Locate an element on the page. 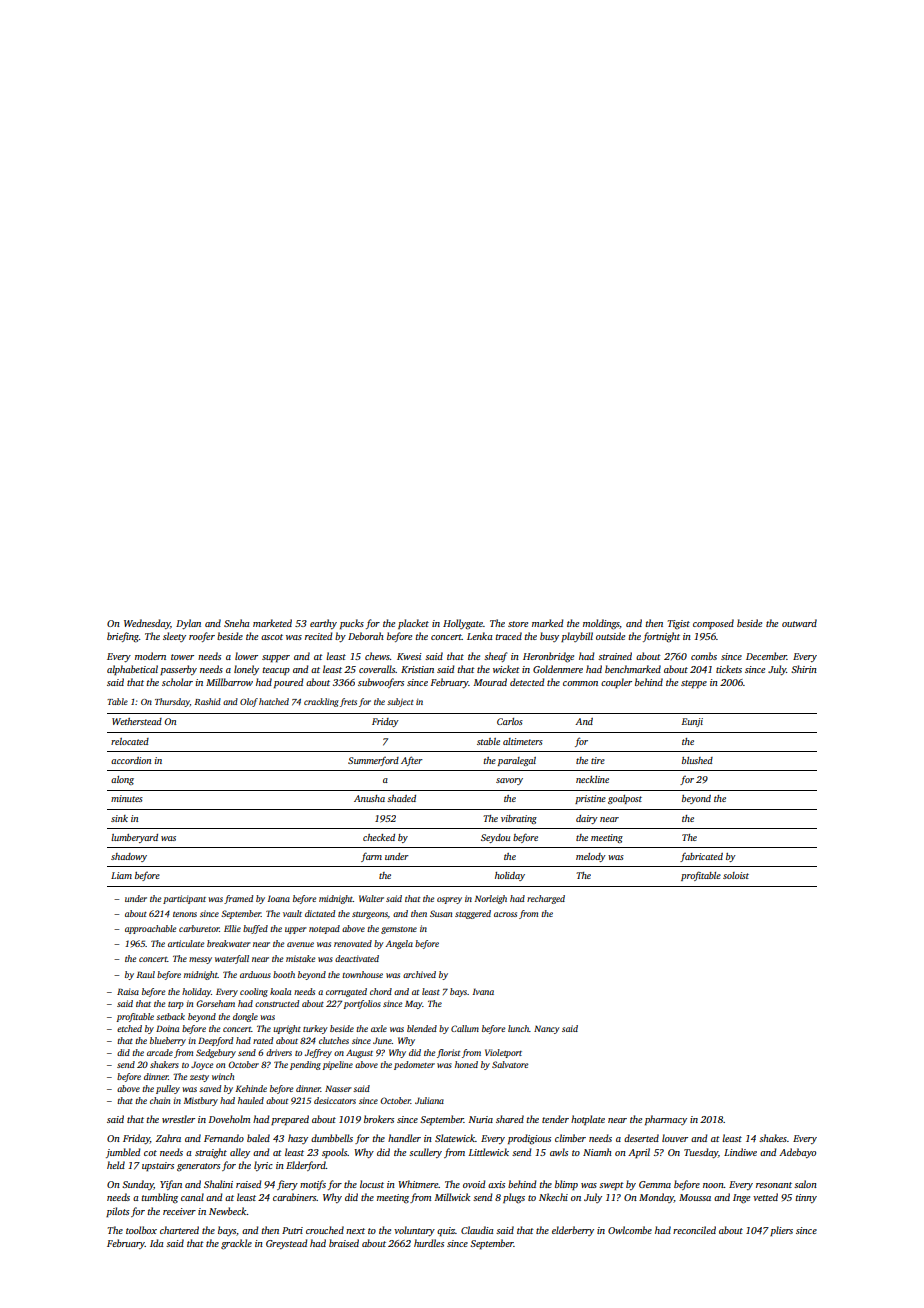 The image size is (924, 1308). Eunji is located at coordinates (692, 722).
